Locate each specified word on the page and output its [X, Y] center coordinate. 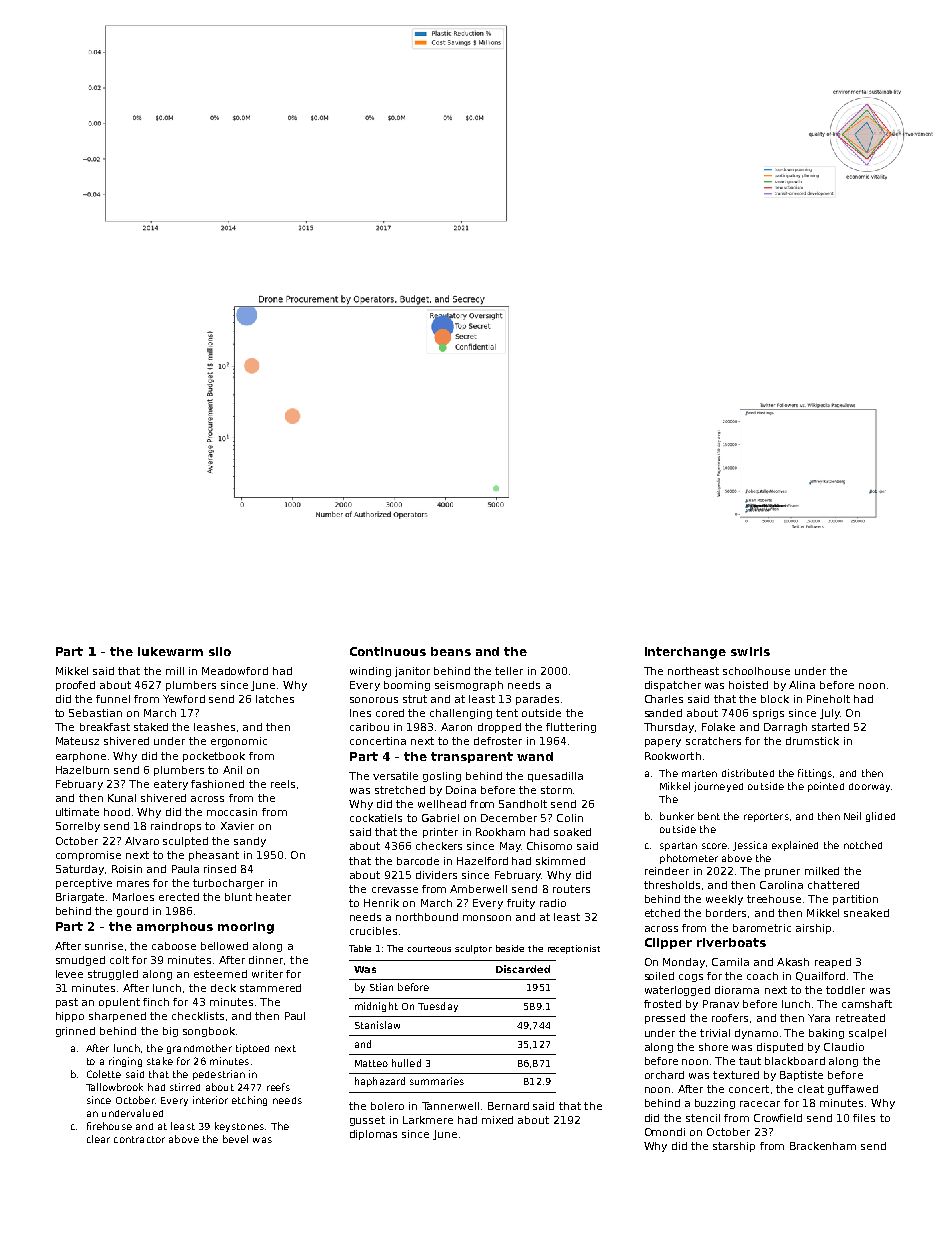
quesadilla [555, 777]
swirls [750, 651]
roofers [730, 1018]
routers [571, 889]
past [67, 1003]
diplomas [373, 1135]
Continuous [388, 651]
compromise [88, 856]
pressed [665, 1019]
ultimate [77, 812]
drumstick [812, 741]
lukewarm [170, 651]
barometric [762, 928]
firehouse [109, 1126]
